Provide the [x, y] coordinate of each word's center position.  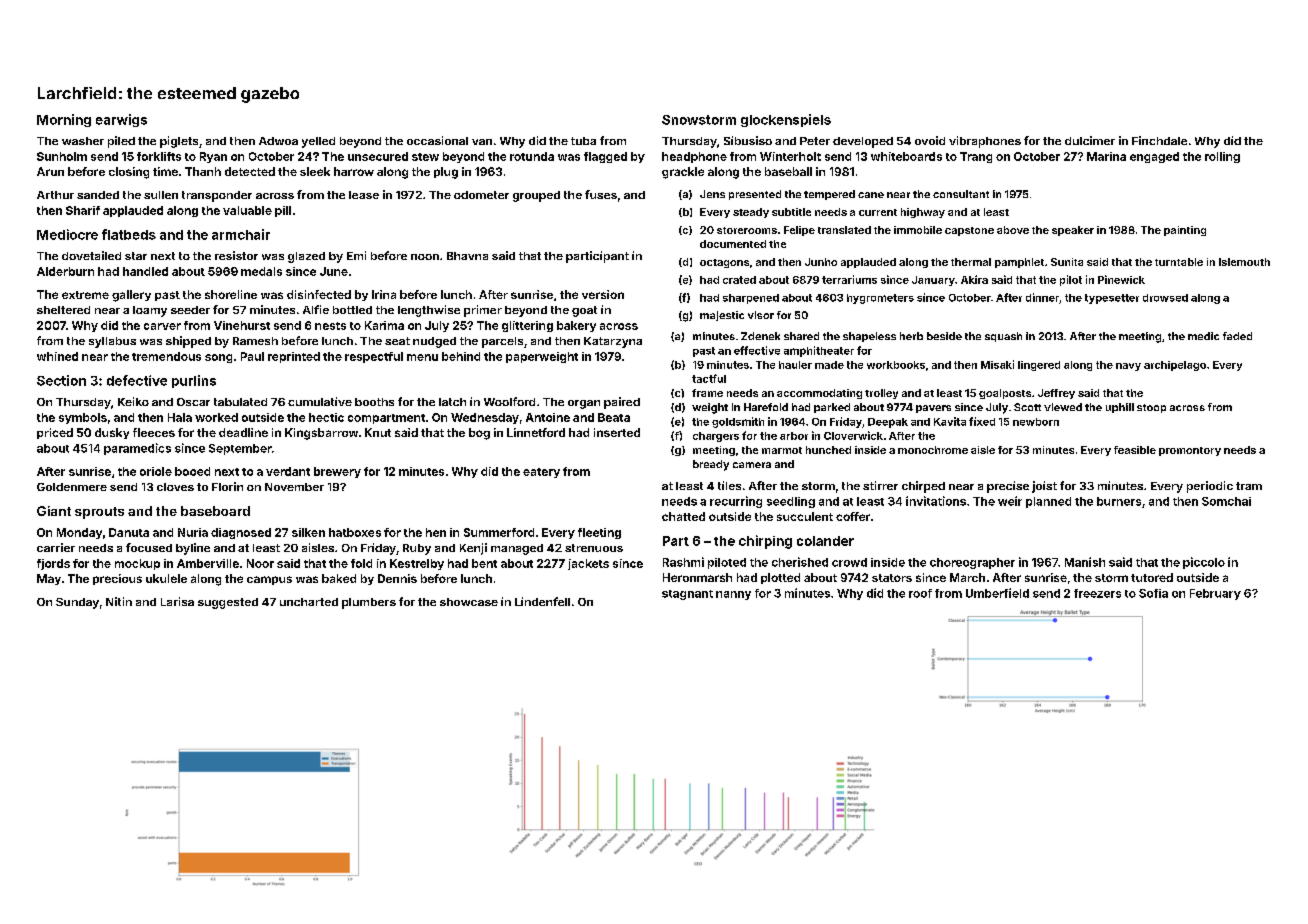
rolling [1222, 157]
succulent [805, 516]
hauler [795, 365]
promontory [1190, 451]
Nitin [119, 601]
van [482, 142]
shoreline [231, 294]
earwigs [121, 120]
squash [1003, 337]
